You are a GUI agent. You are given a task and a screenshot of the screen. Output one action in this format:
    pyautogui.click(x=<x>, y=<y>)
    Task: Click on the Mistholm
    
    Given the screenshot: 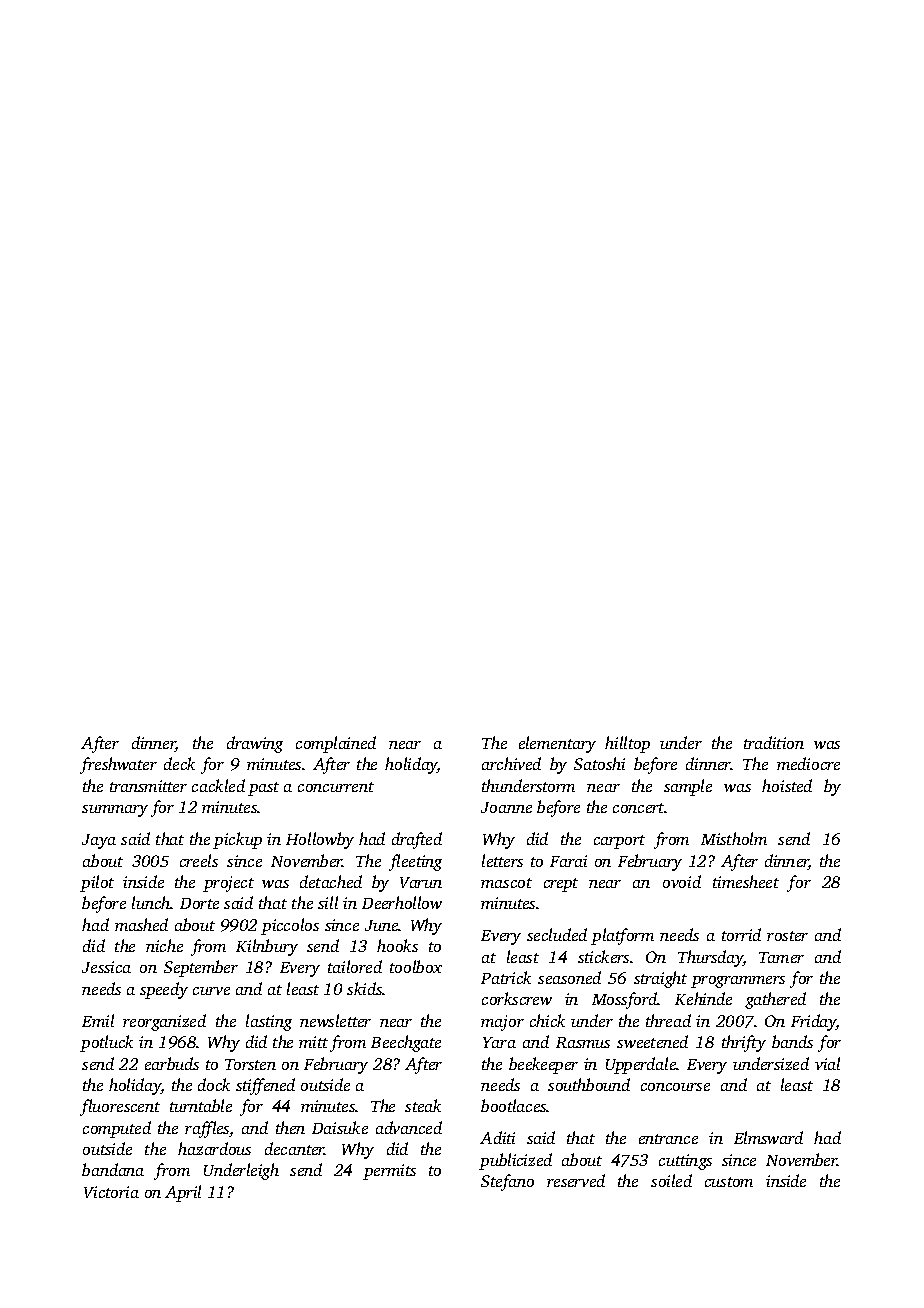 What is the action you would take?
    pyautogui.click(x=734, y=838)
